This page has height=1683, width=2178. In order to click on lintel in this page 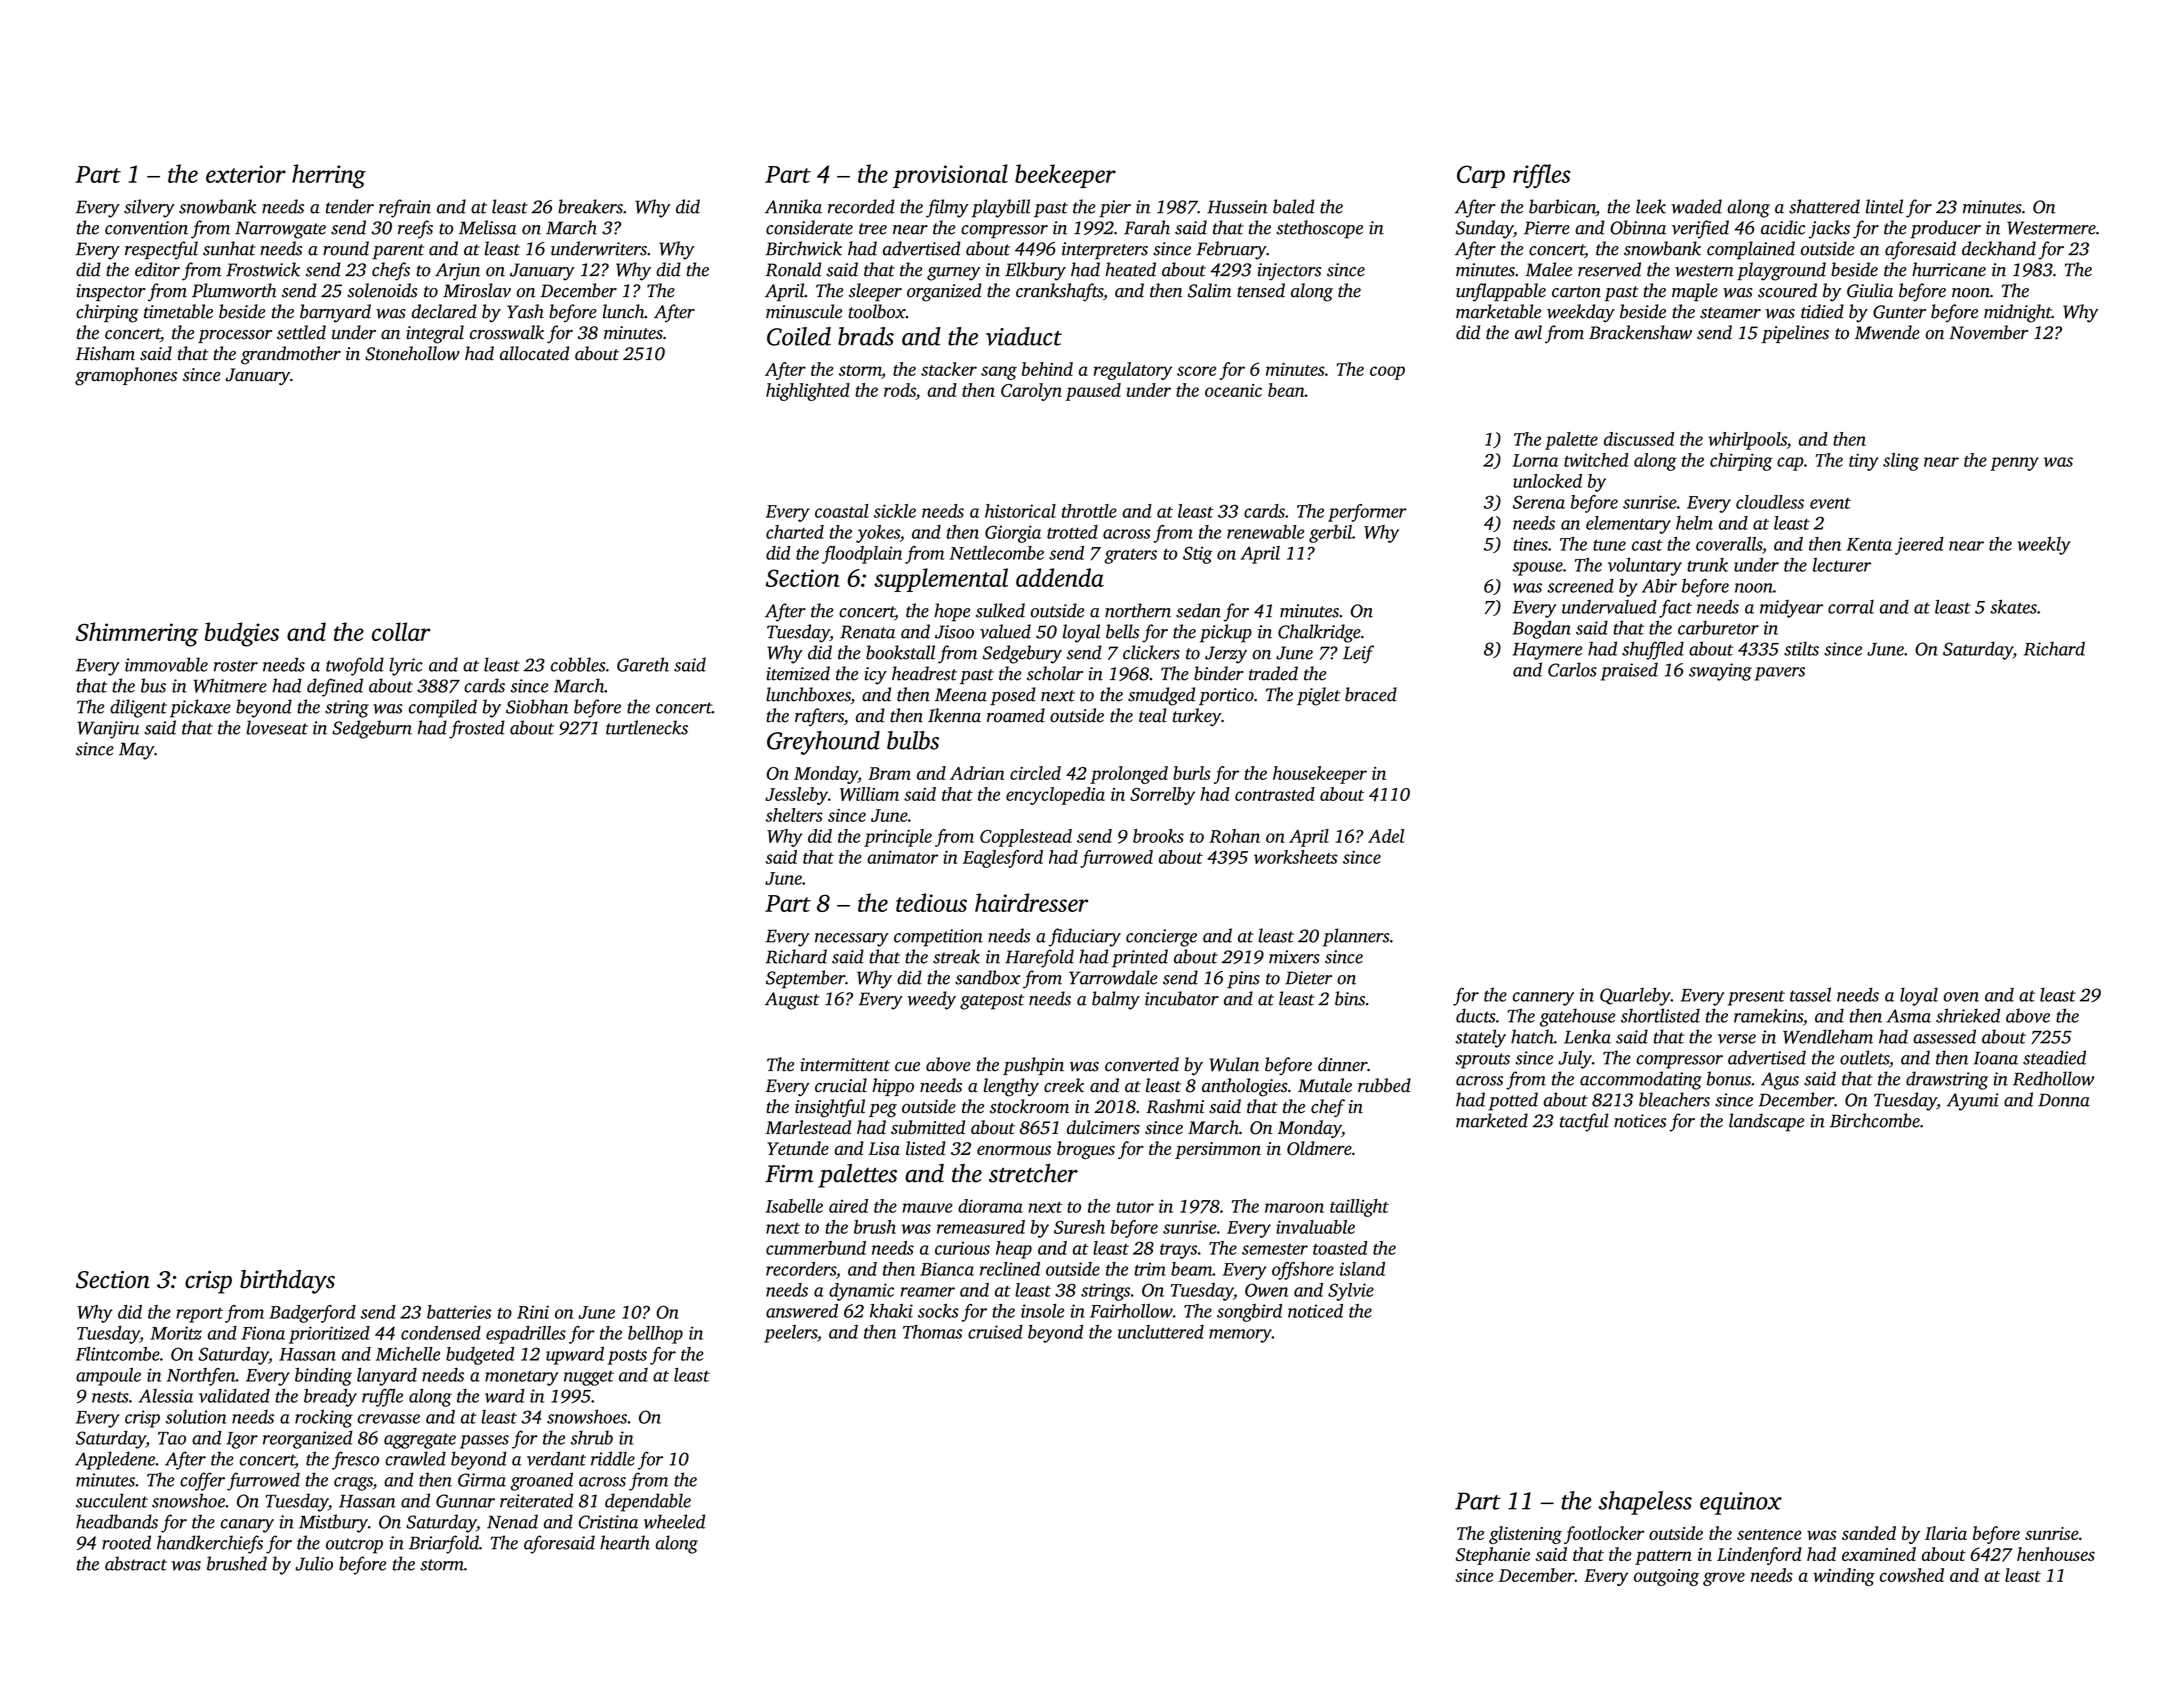, I will do `click(1884, 206)`.
